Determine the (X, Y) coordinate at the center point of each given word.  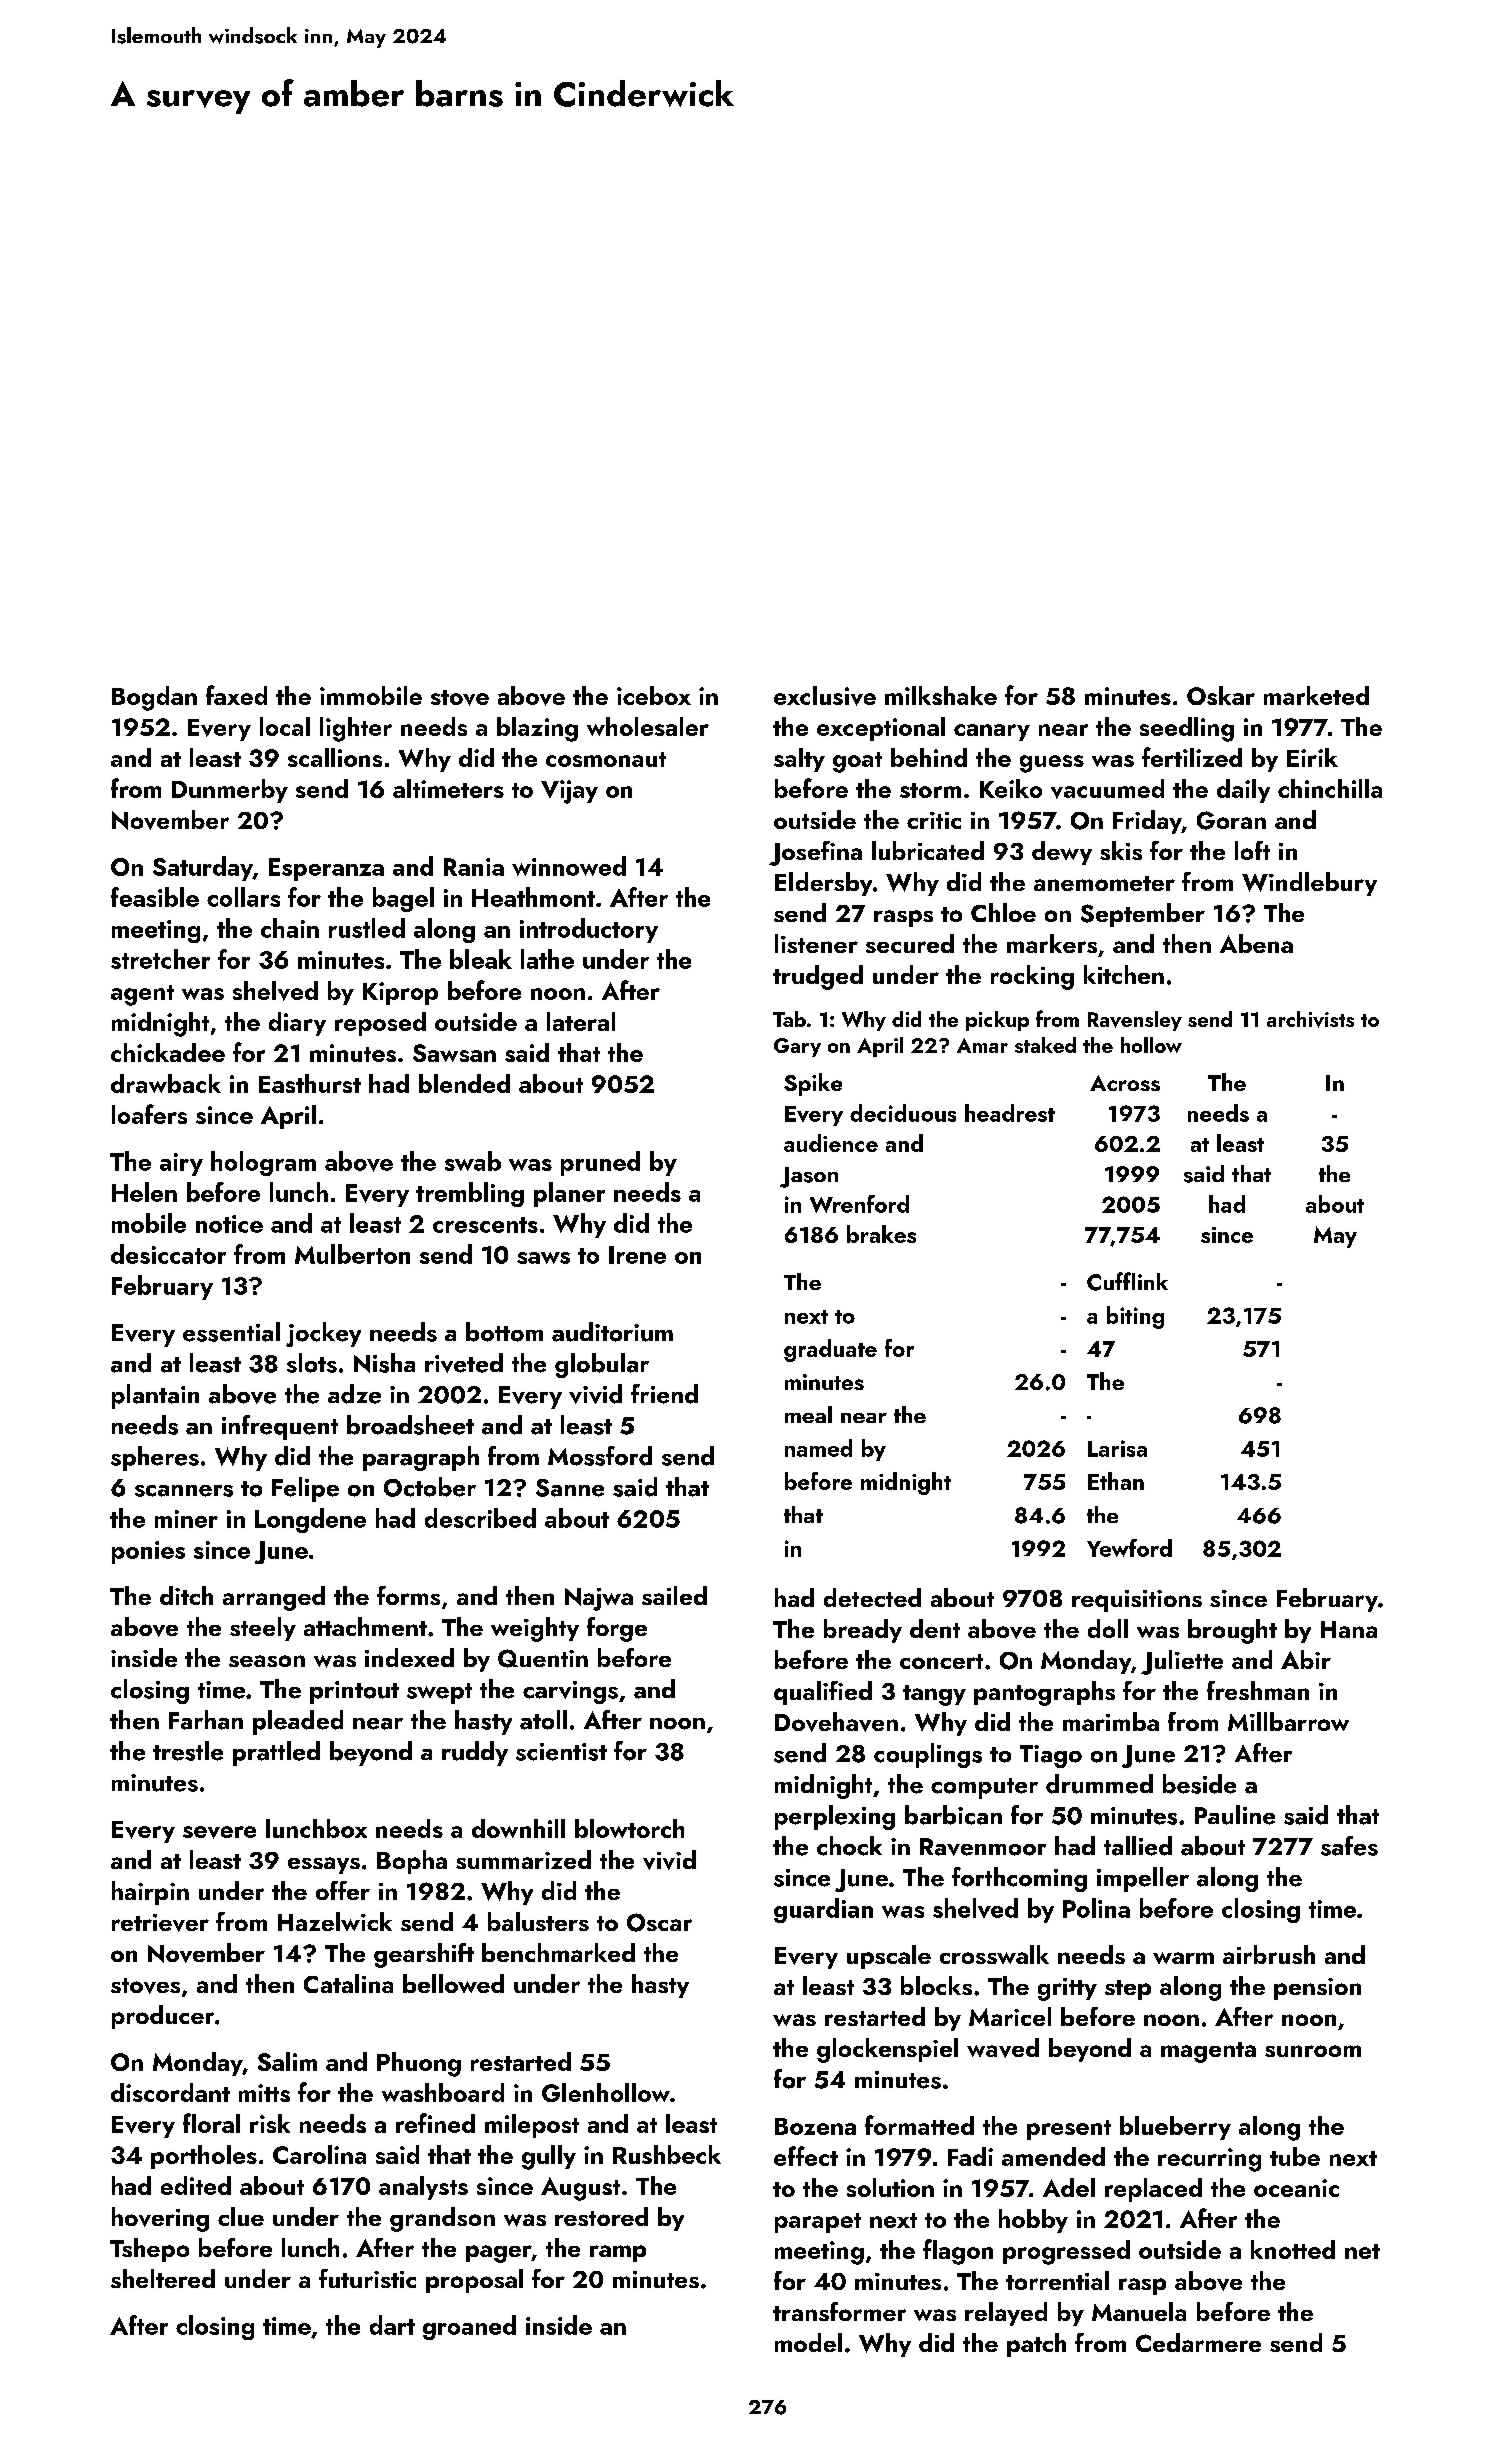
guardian (823, 1910)
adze (354, 1394)
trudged (818, 977)
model (808, 2342)
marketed (1316, 695)
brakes (881, 1234)
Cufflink (1127, 1281)
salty (799, 760)
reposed (380, 1024)
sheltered (163, 2278)
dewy (1062, 853)
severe (219, 1832)
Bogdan (154, 698)
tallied (1138, 1846)
